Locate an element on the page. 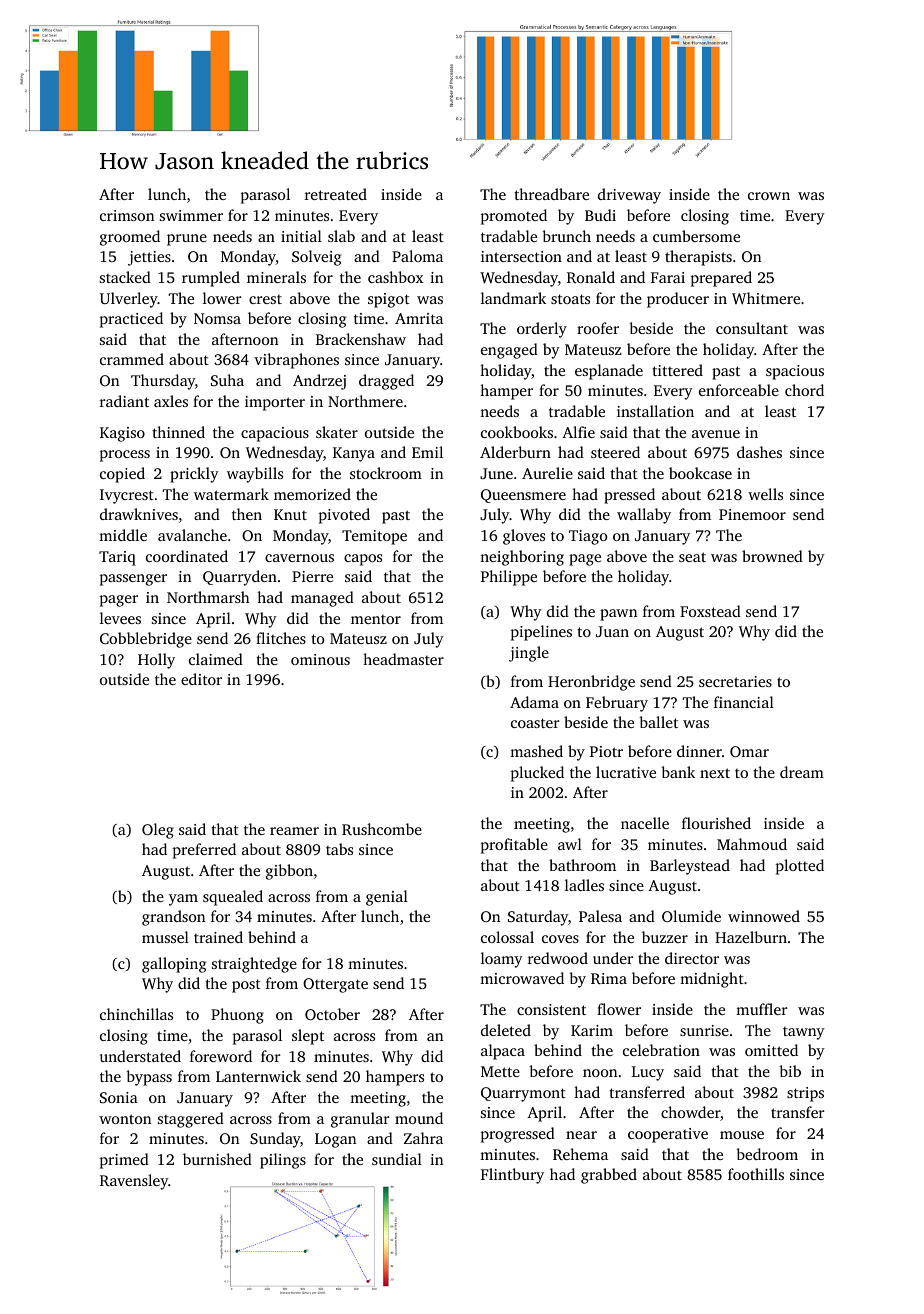  near is located at coordinates (581, 1135).
